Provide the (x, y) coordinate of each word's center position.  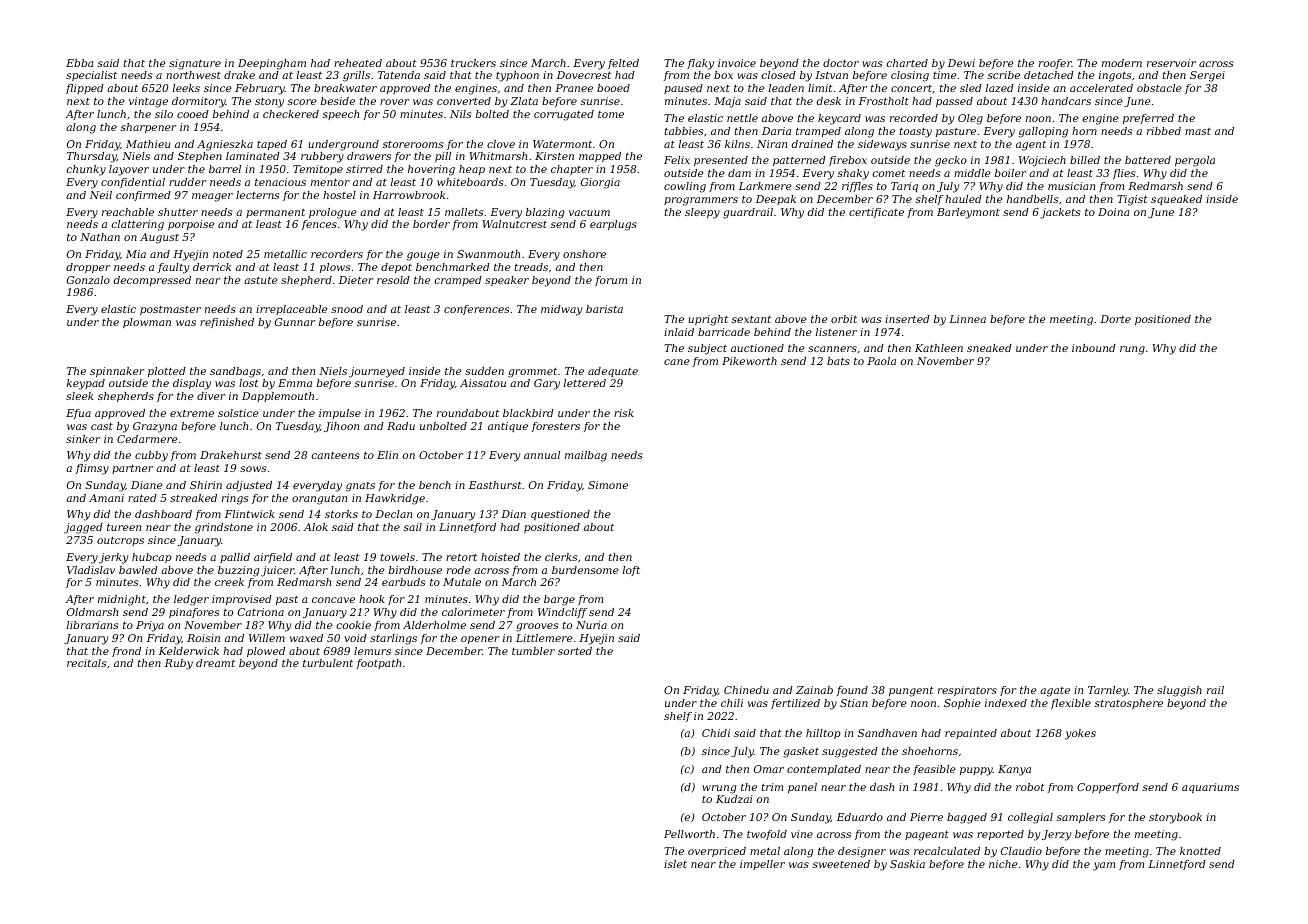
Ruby (179, 664)
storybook (1175, 818)
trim (772, 787)
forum (611, 281)
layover (129, 170)
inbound (1094, 348)
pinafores (194, 613)
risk (624, 413)
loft (631, 571)
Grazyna (155, 427)
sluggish (1179, 691)
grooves (537, 627)
